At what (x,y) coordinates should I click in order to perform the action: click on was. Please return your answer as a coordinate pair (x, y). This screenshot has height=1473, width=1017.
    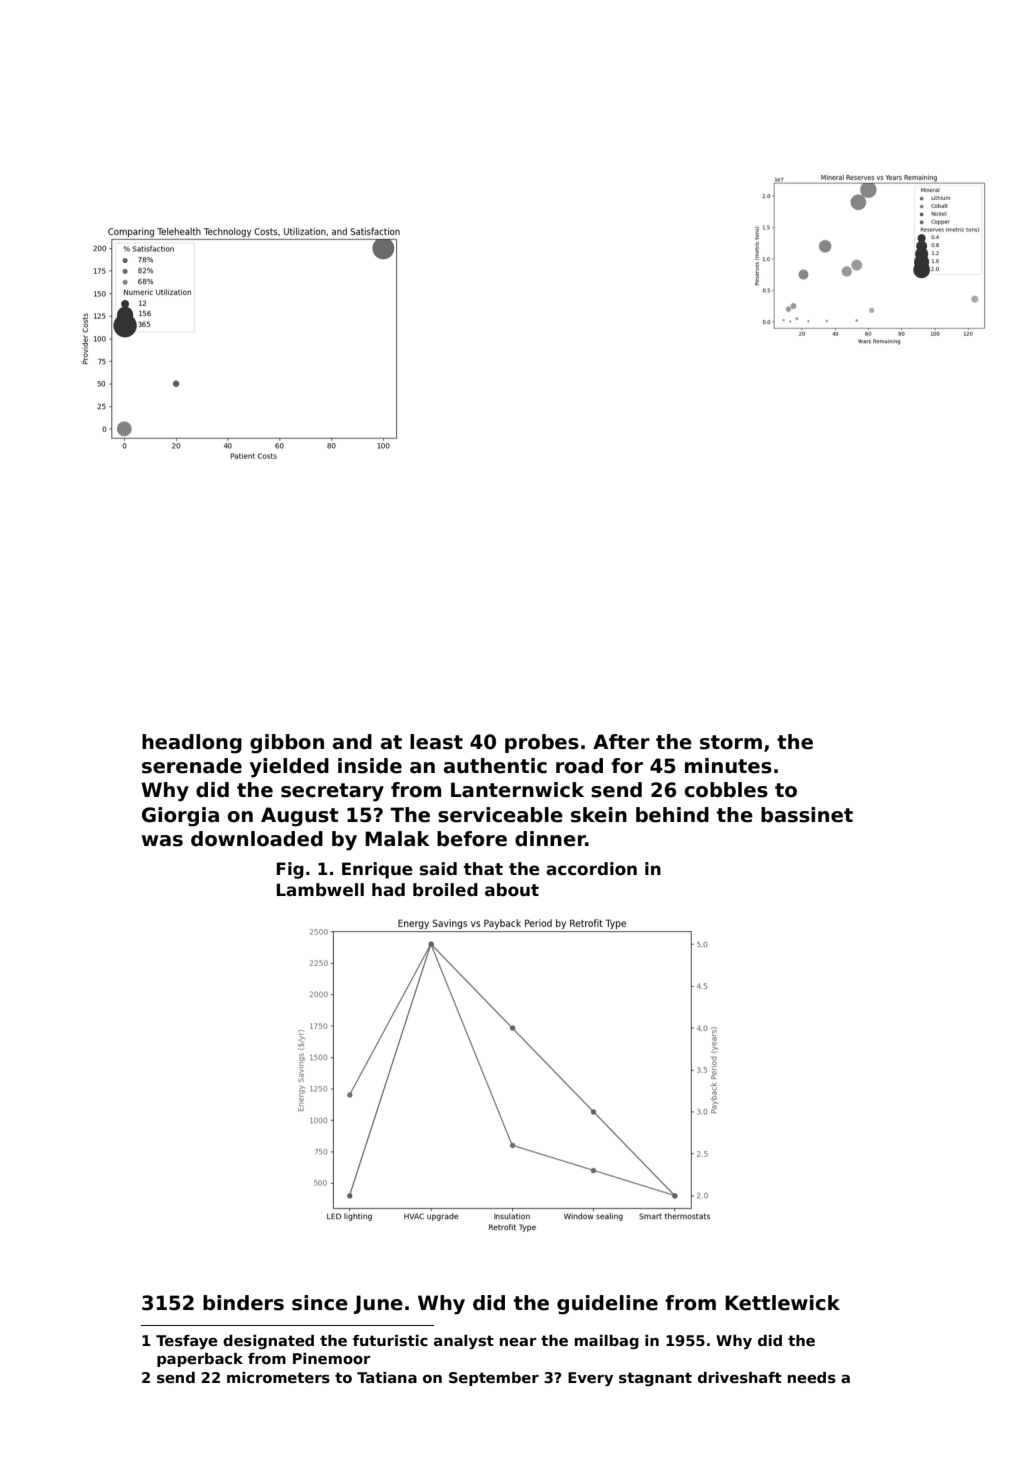
    Looking at the image, I should click on (162, 841).
